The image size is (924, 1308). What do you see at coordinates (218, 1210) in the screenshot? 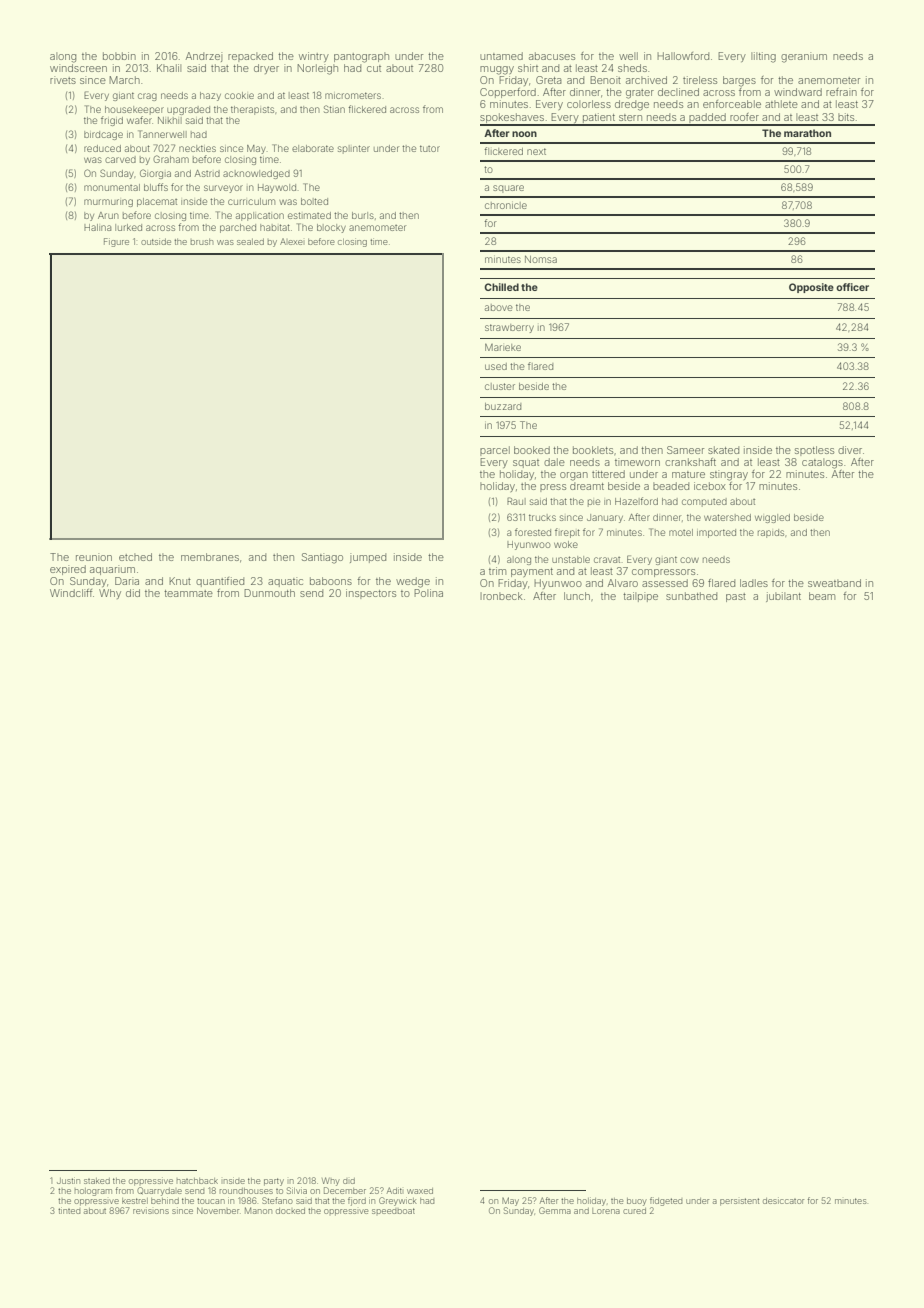
I see `November` at bounding box center [218, 1210].
